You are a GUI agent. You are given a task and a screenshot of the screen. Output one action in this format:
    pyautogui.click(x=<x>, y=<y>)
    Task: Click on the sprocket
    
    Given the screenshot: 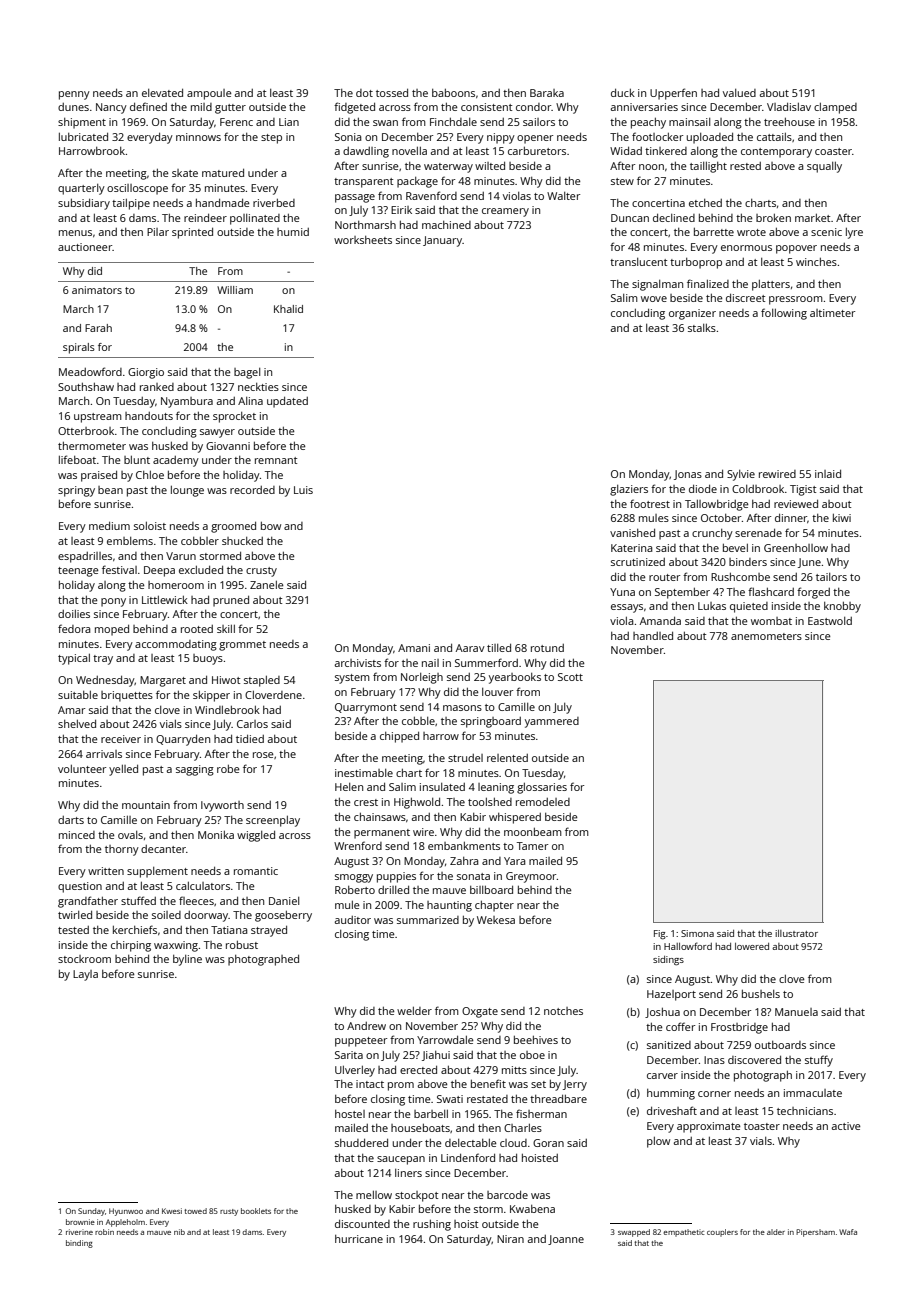 What is the action you would take?
    pyautogui.click(x=234, y=417)
